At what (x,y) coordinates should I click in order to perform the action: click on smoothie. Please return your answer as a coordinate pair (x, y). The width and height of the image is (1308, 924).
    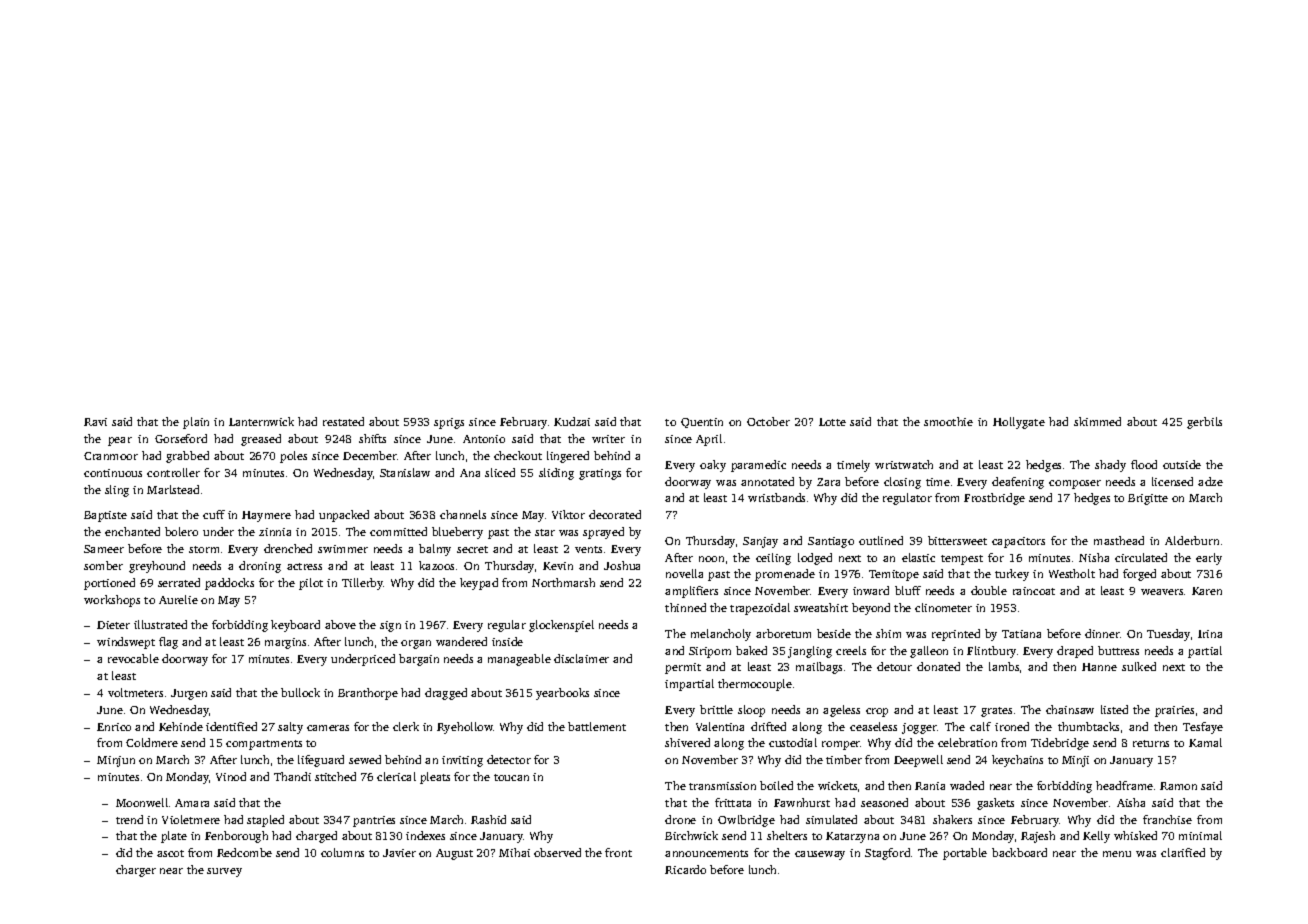
    Looking at the image, I should click on (948, 421).
